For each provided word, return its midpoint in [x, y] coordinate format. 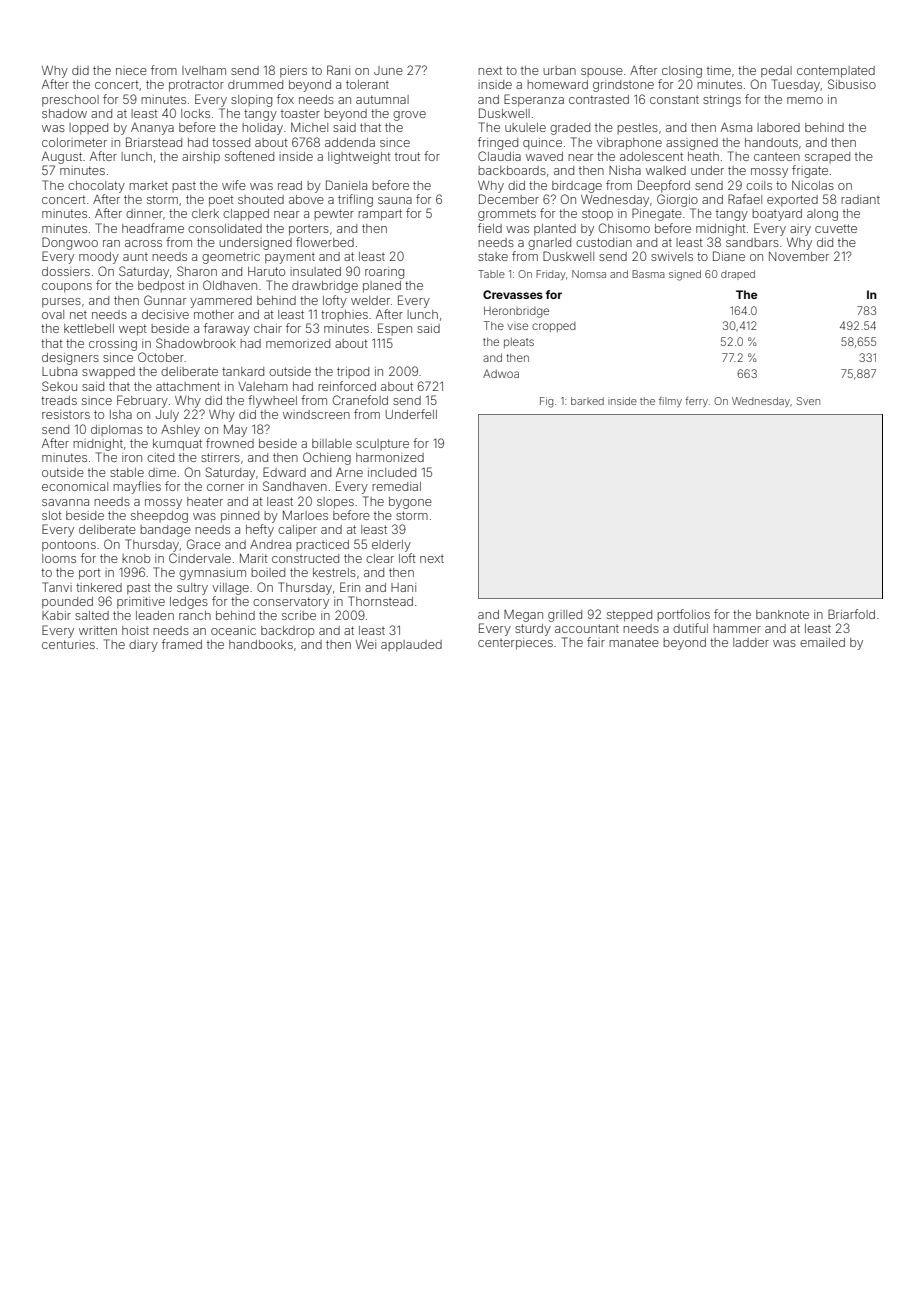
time [719, 70]
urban [559, 70]
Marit [254, 558]
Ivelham [204, 70]
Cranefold [360, 400]
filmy [670, 402]
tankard [243, 371]
